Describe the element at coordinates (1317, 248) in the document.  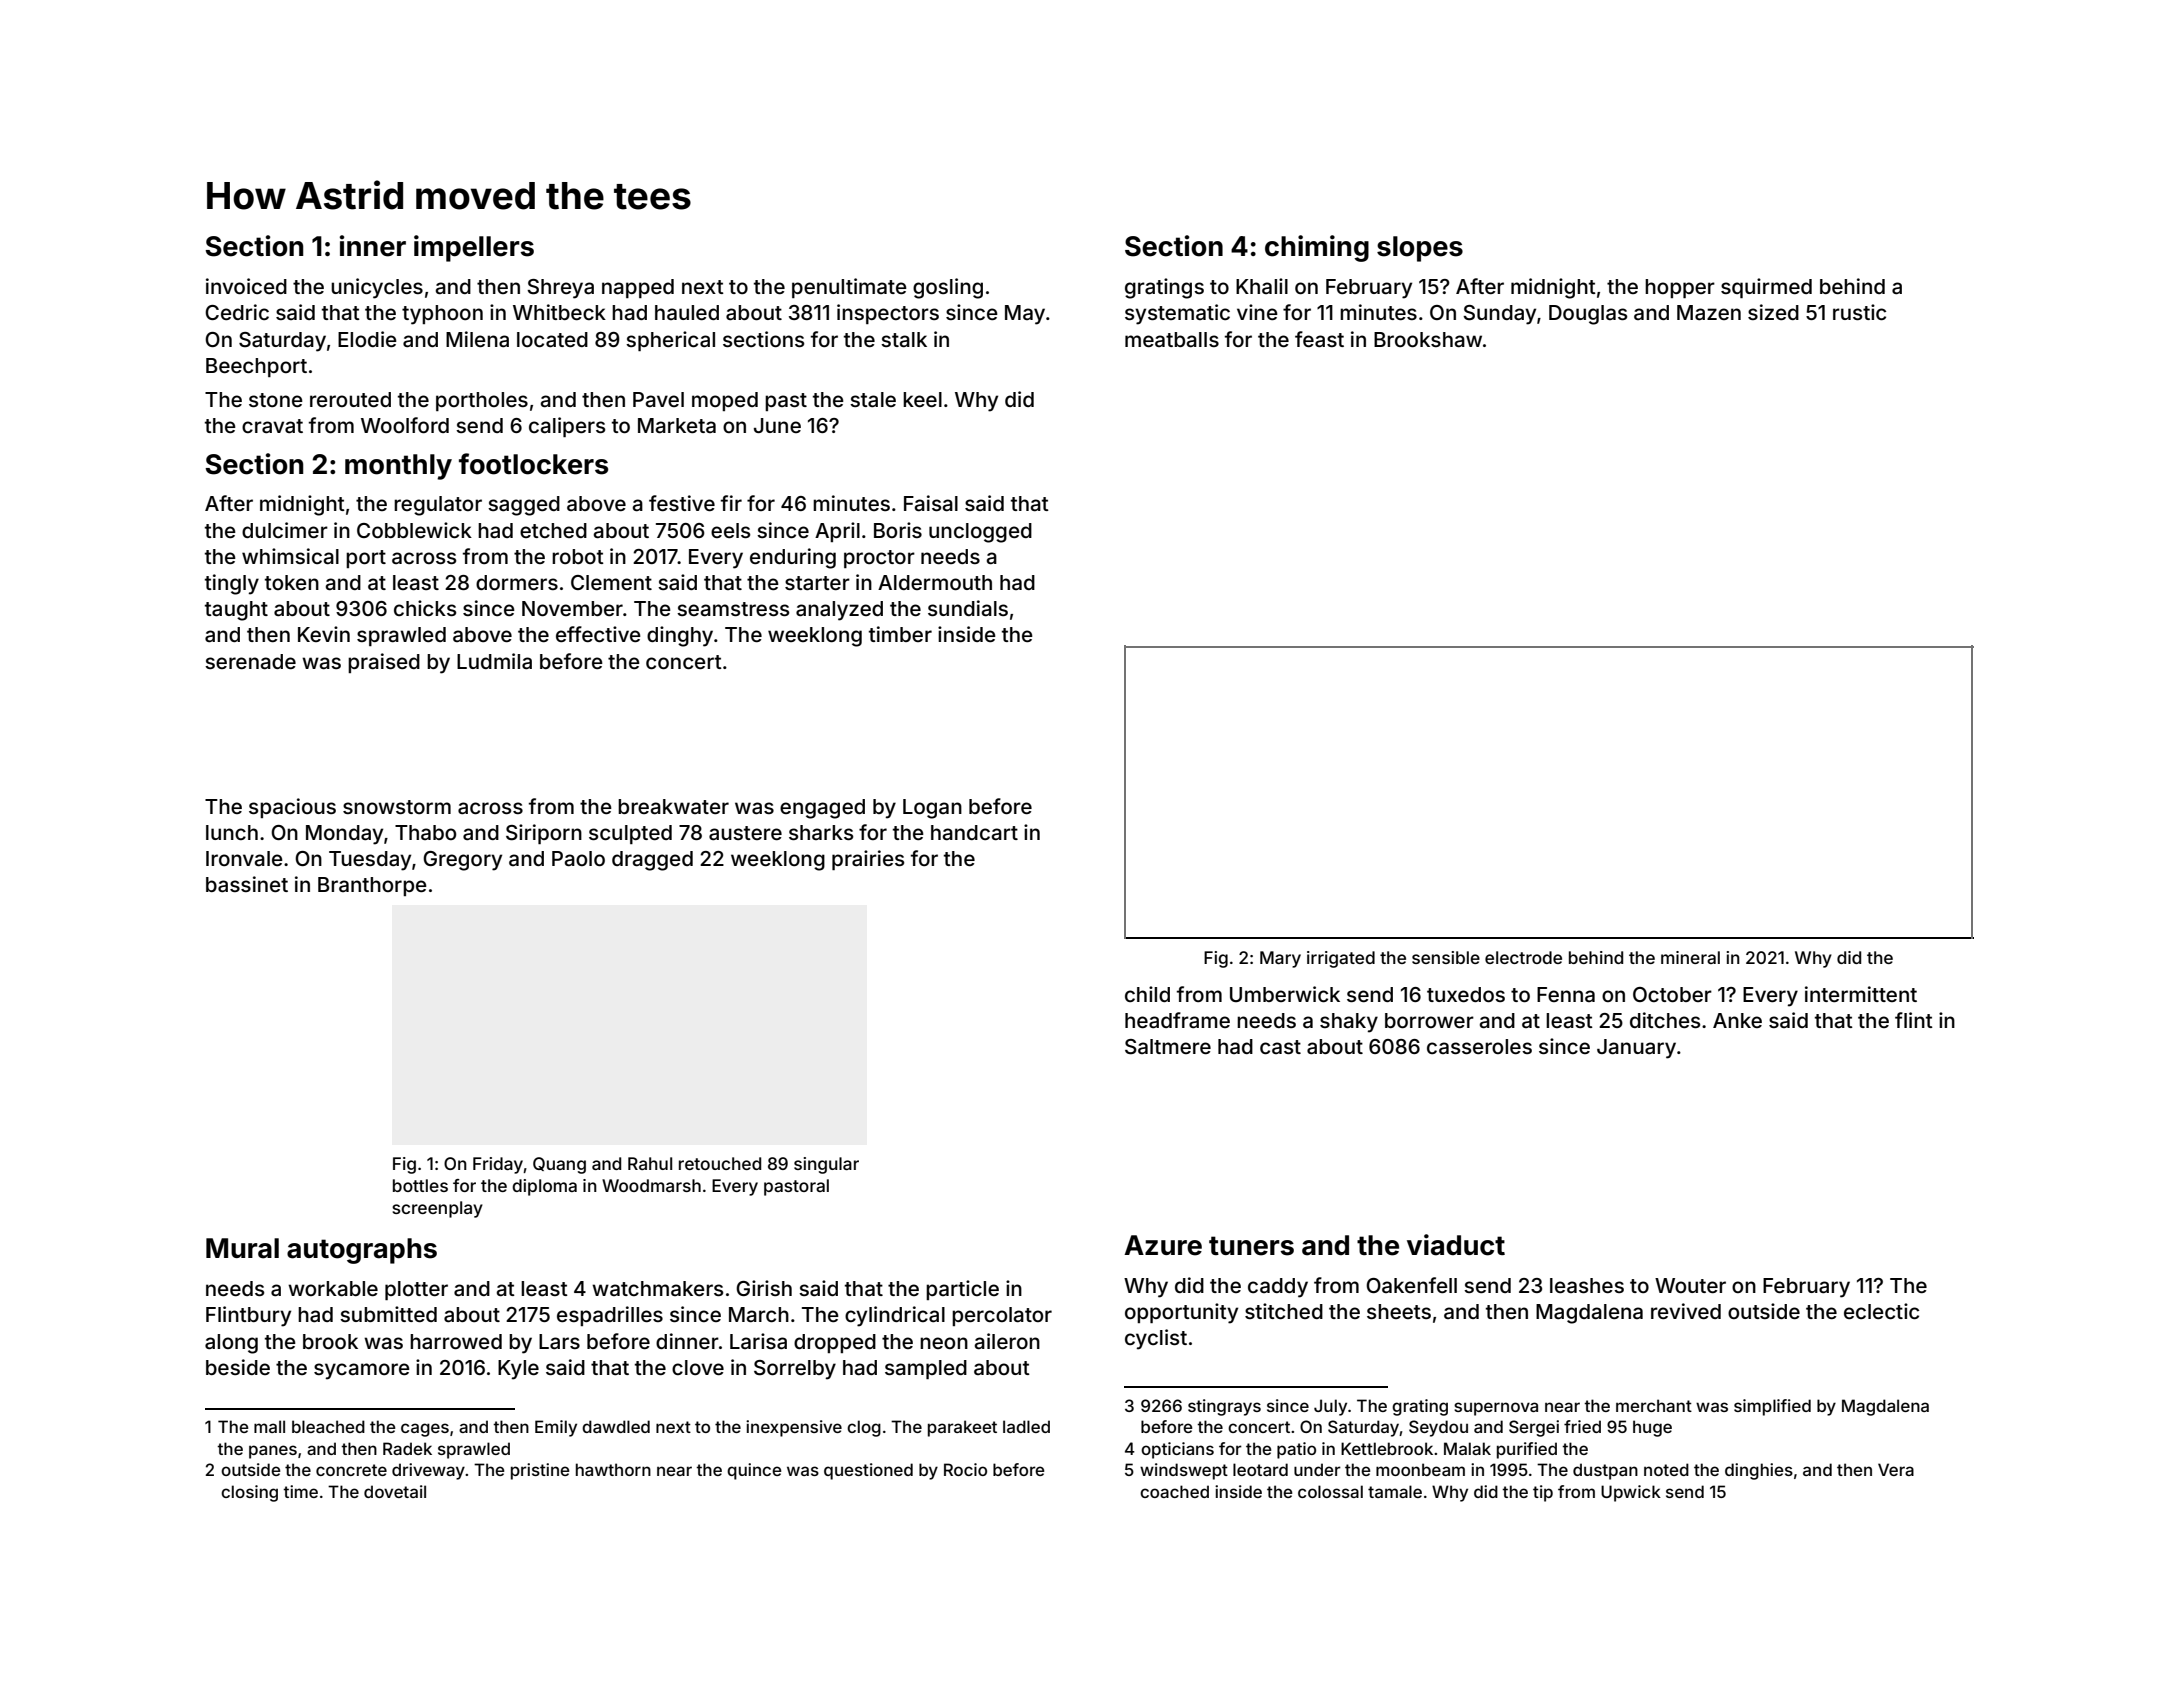
I see `chiming` at that location.
